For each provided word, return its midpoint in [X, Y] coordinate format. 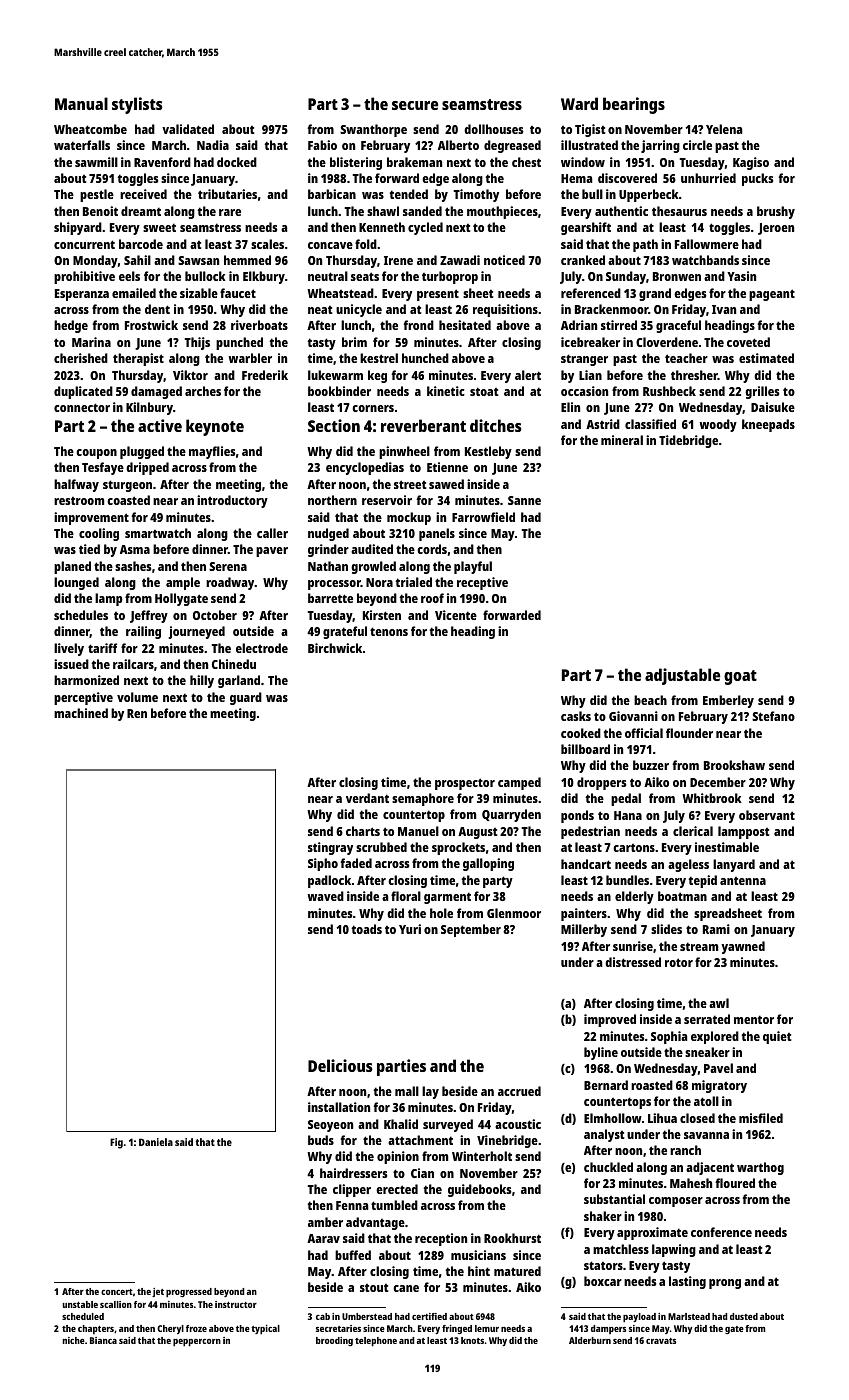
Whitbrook [712, 798]
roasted [652, 1085]
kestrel [379, 358]
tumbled [394, 1205]
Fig [116, 1143]
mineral [622, 440]
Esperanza [82, 295]
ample [183, 583]
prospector [465, 784]
